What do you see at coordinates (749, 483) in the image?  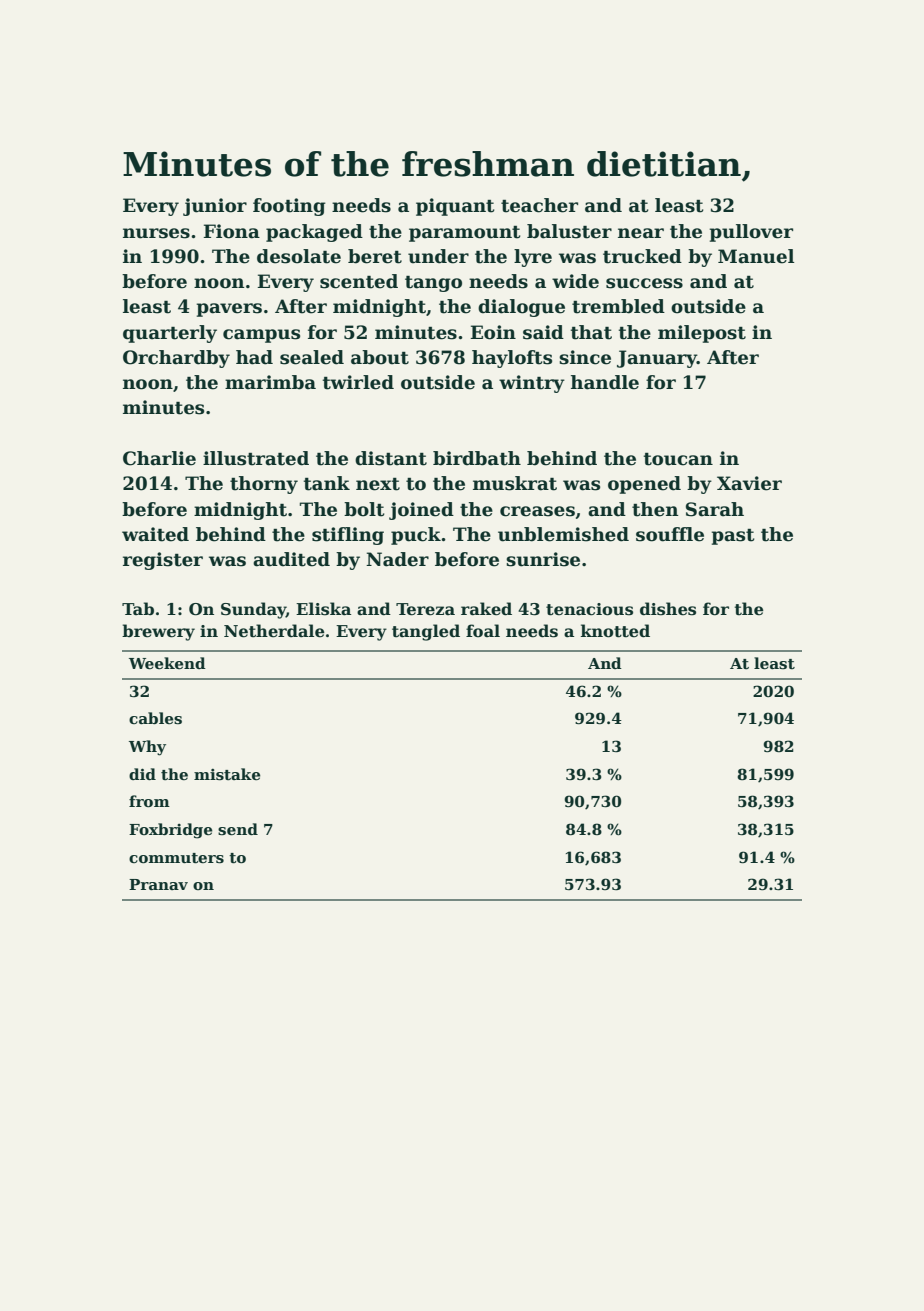 I see `Xavier` at bounding box center [749, 483].
